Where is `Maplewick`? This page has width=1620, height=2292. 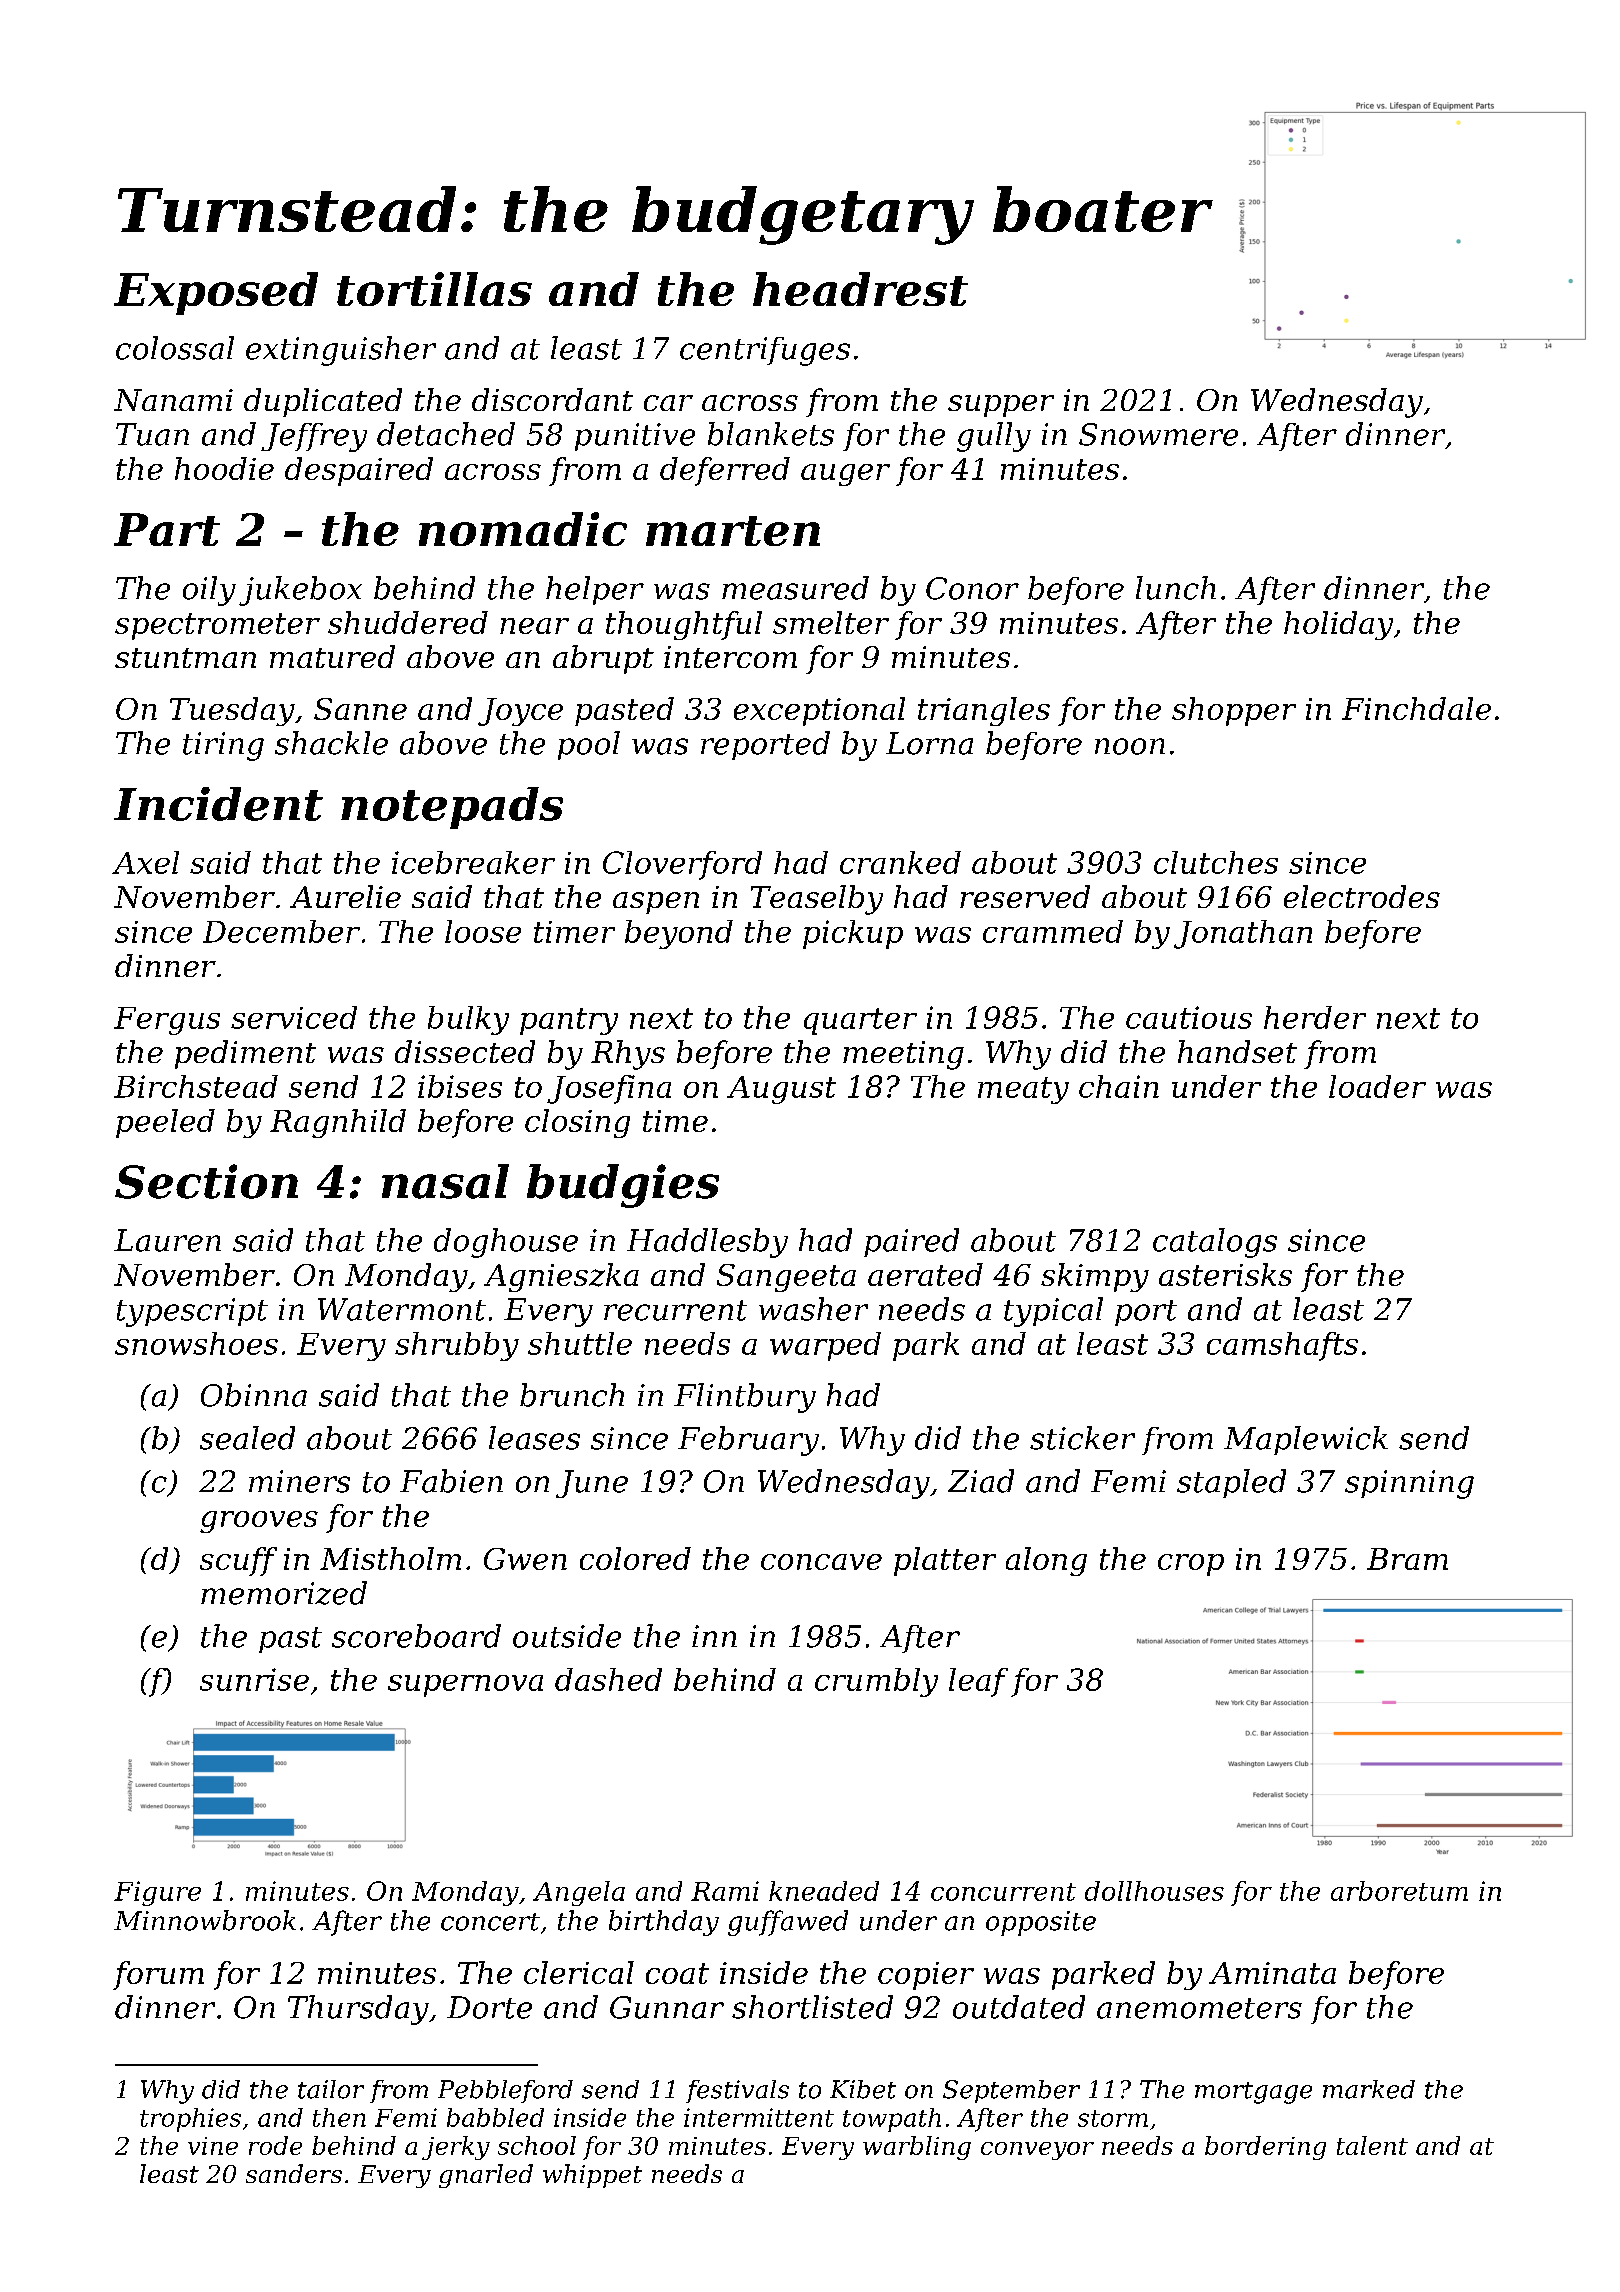 Maplewick is located at coordinates (1306, 1440).
